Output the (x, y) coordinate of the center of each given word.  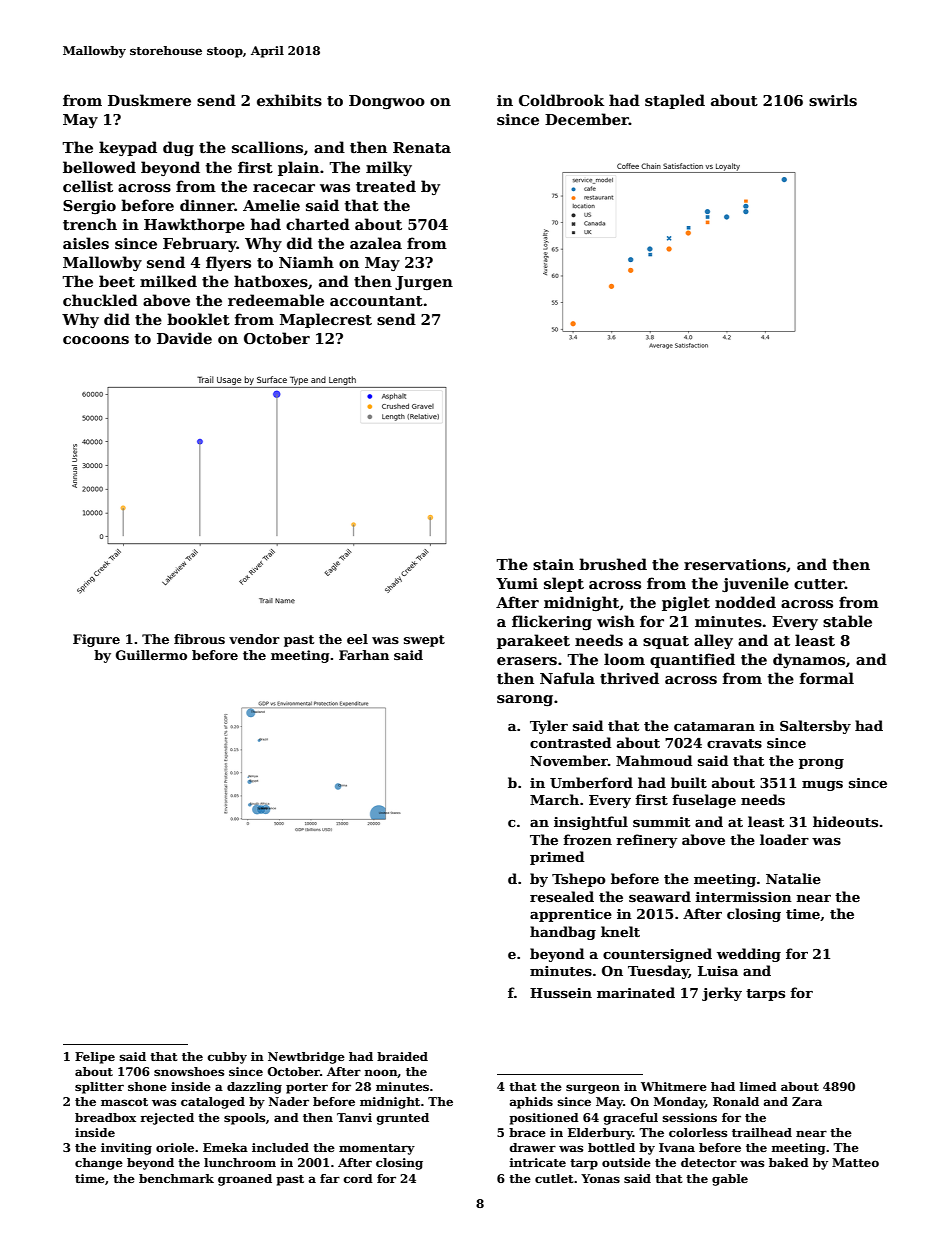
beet (117, 281)
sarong (525, 700)
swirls (833, 100)
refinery (647, 841)
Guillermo (151, 655)
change (99, 1164)
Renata (422, 147)
